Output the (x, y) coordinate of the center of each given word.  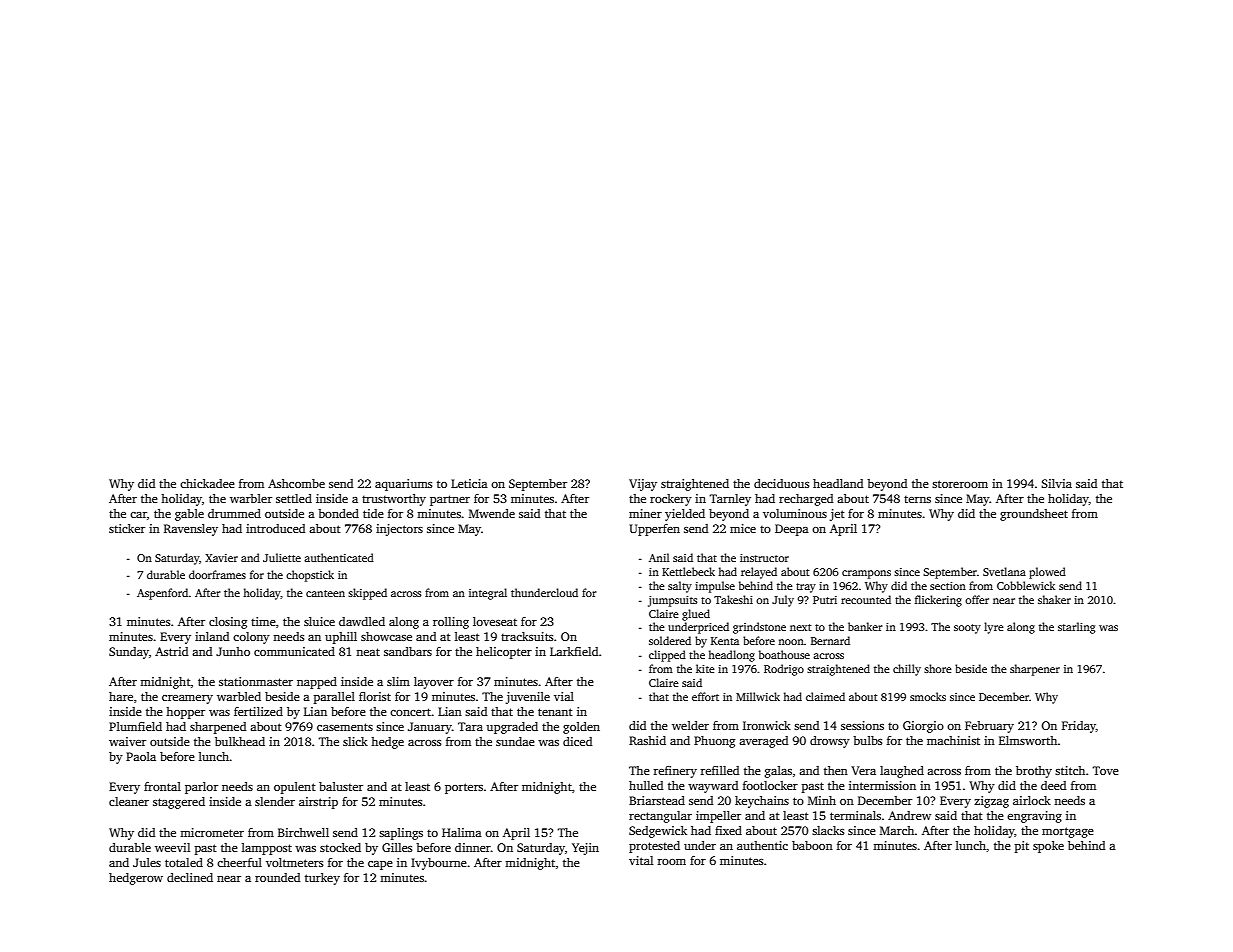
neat (368, 652)
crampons (866, 574)
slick (355, 741)
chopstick (310, 576)
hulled (646, 785)
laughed (902, 772)
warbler (251, 498)
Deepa (792, 530)
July (783, 601)
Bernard (830, 640)
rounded (277, 877)
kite (705, 668)
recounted (866, 599)
